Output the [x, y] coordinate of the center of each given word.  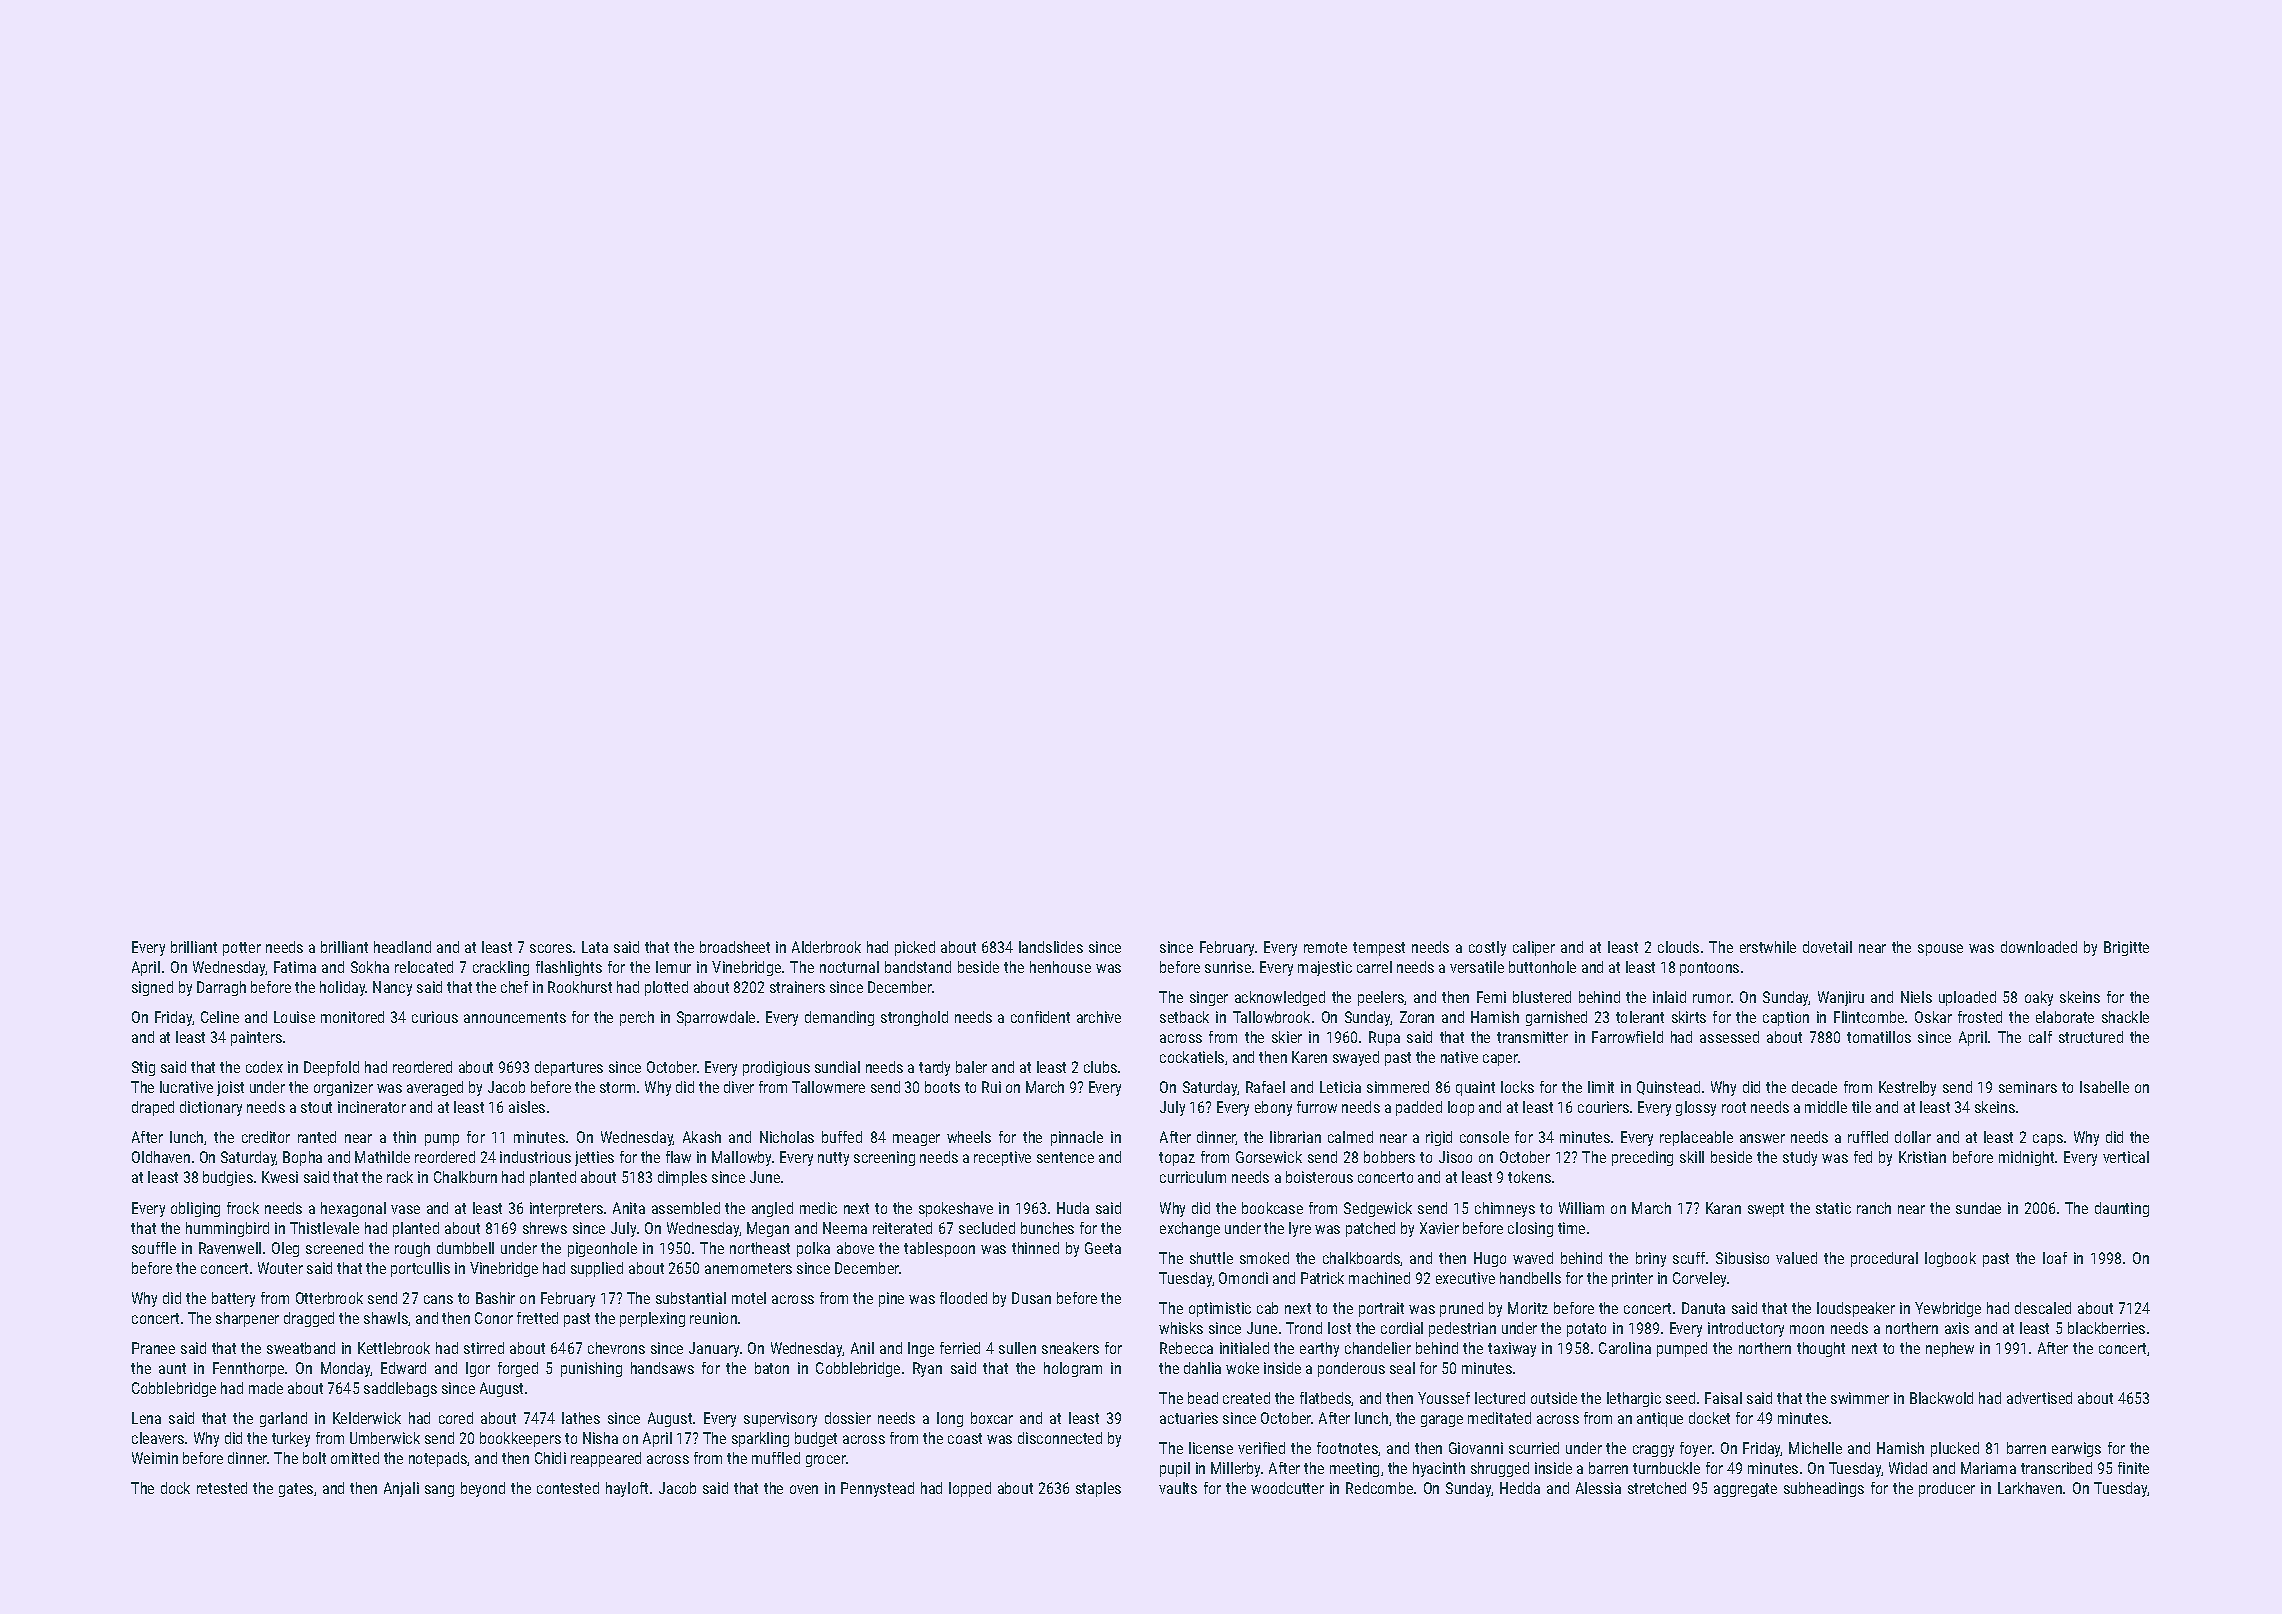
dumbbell [465, 1248]
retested [222, 1488]
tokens [1529, 1177]
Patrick [1322, 1278]
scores [551, 948]
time [1571, 1228]
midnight [2026, 1158]
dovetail [1827, 947]
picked [915, 948]
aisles [527, 1107]
